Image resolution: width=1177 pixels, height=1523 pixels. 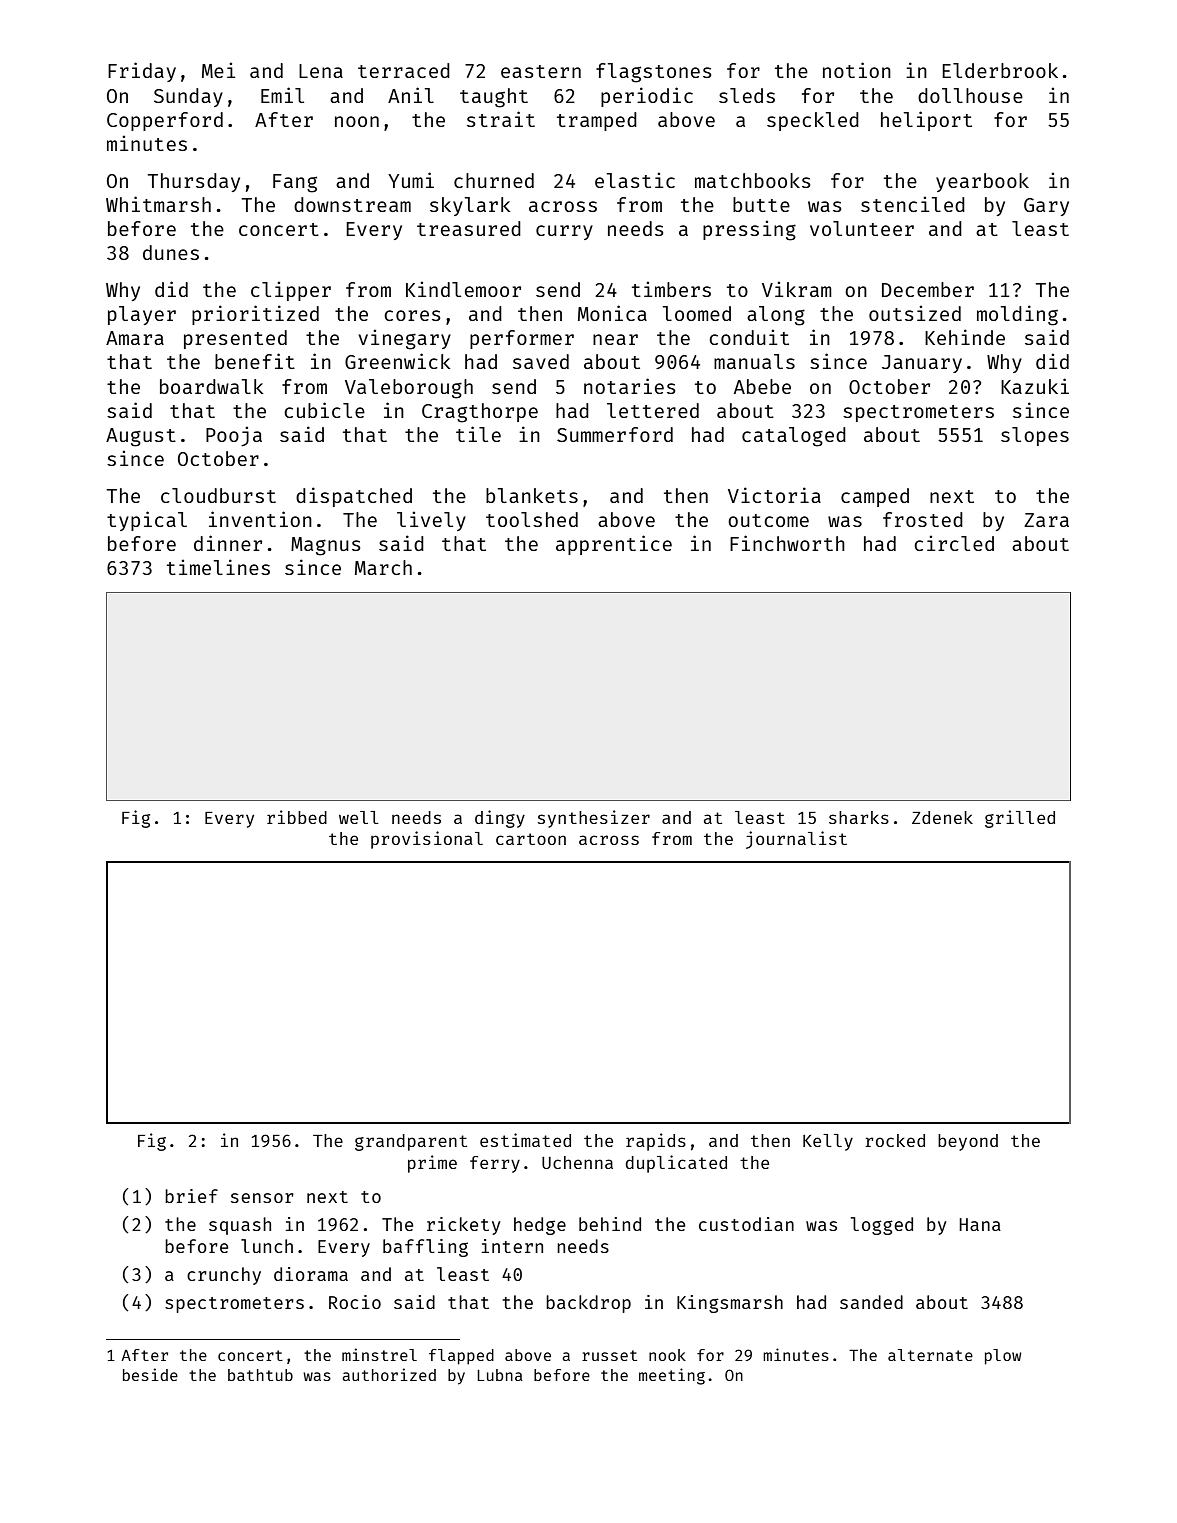 I want to click on ribbed, so click(x=297, y=817).
